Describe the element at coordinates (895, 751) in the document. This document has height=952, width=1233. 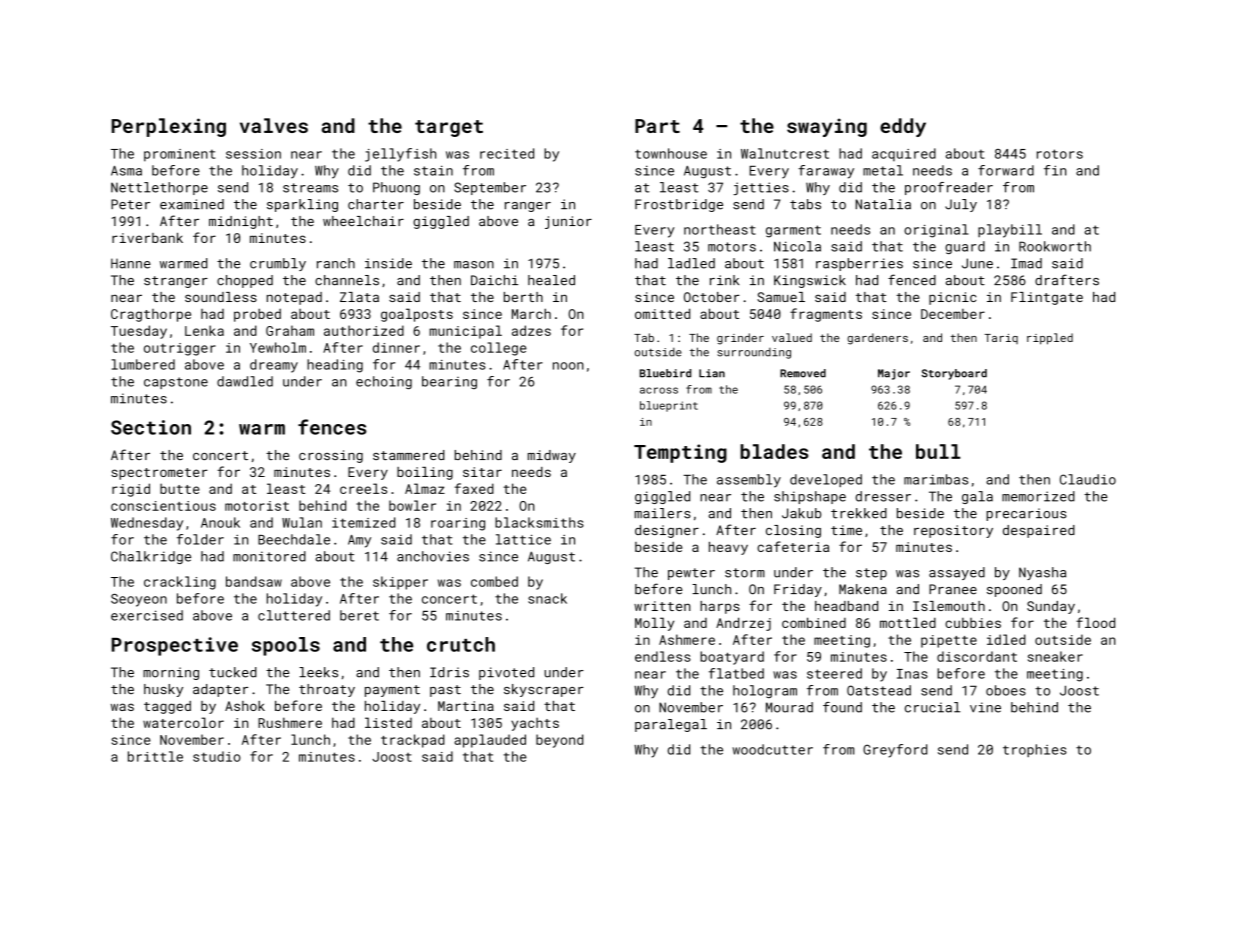
I see `Greyford` at that location.
